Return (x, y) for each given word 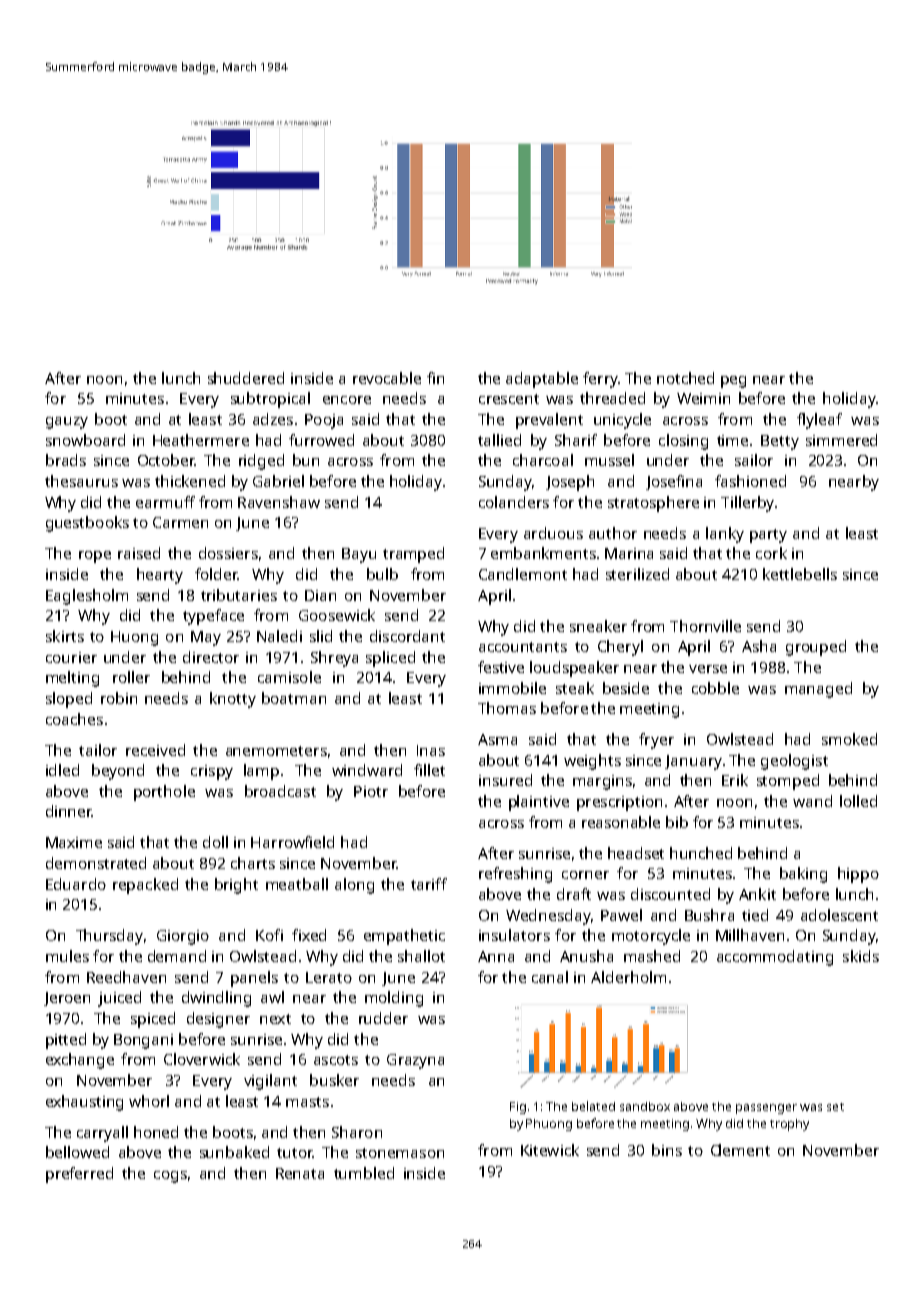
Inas (431, 750)
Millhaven (750, 935)
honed (156, 1132)
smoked (849, 739)
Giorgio (183, 937)
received (155, 750)
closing (683, 442)
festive (501, 667)
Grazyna (415, 1061)
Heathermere (201, 440)
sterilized (637, 574)
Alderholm (628, 977)
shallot (421, 956)
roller (131, 677)
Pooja (324, 421)
